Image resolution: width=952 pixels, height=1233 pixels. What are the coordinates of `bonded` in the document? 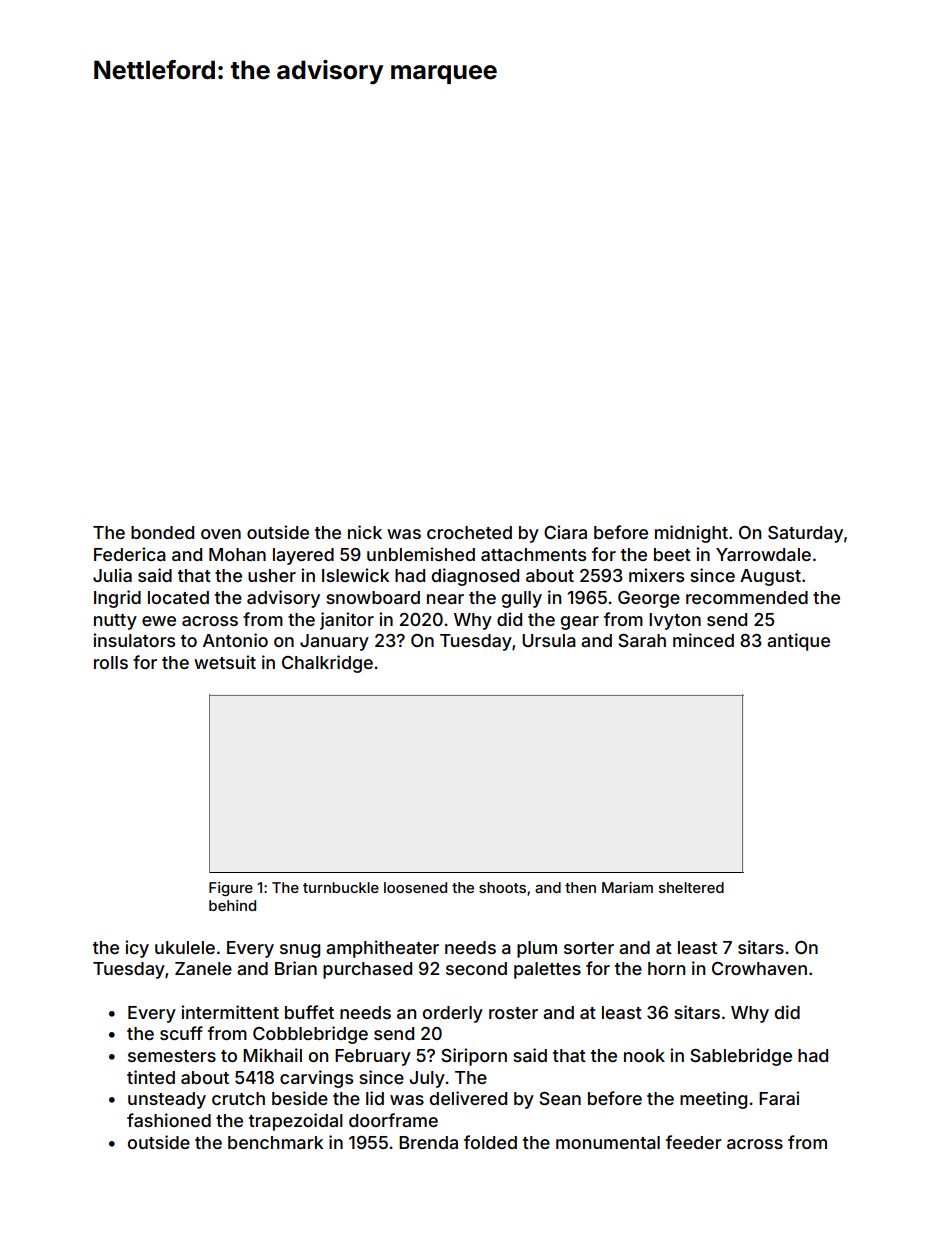 It's located at (162, 532).
